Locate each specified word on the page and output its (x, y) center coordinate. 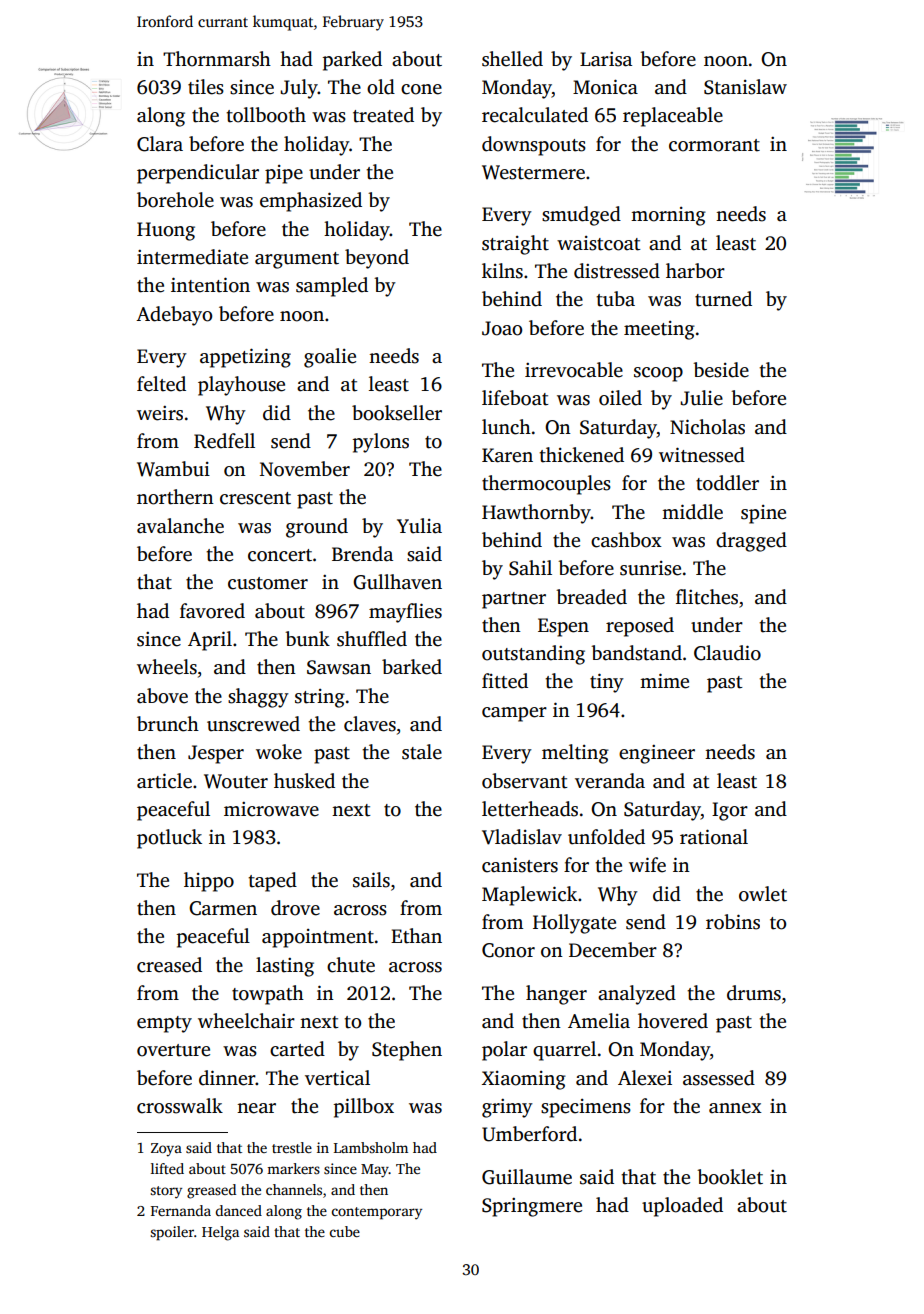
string (320, 698)
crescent (255, 498)
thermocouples (546, 485)
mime (664, 681)
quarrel (564, 1051)
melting (575, 754)
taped (272, 882)
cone (421, 89)
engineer (657, 754)
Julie (701, 398)
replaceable (673, 117)
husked (304, 781)
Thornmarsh (217, 59)
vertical (337, 1078)
